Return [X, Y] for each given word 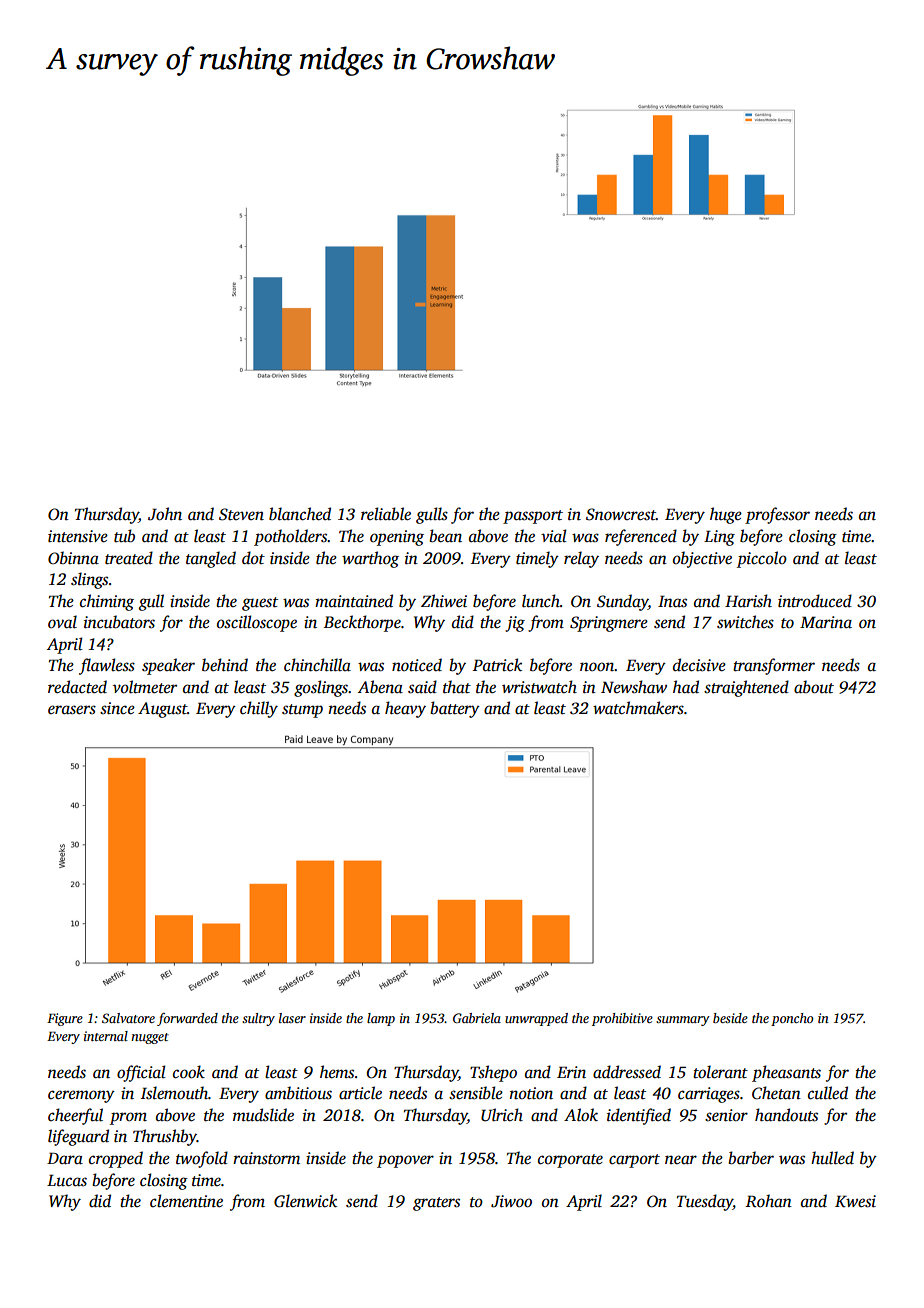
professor [777, 515]
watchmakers [638, 708]
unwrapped [536, 1019]
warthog [370, 559]
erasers [72, 710]
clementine [186, 1201]
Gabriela [477, 1018]
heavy [405, 709]
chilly [259, 709]
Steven [241, 514]
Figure [65, 1019]
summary [683, 1021]
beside [730, 1018]
